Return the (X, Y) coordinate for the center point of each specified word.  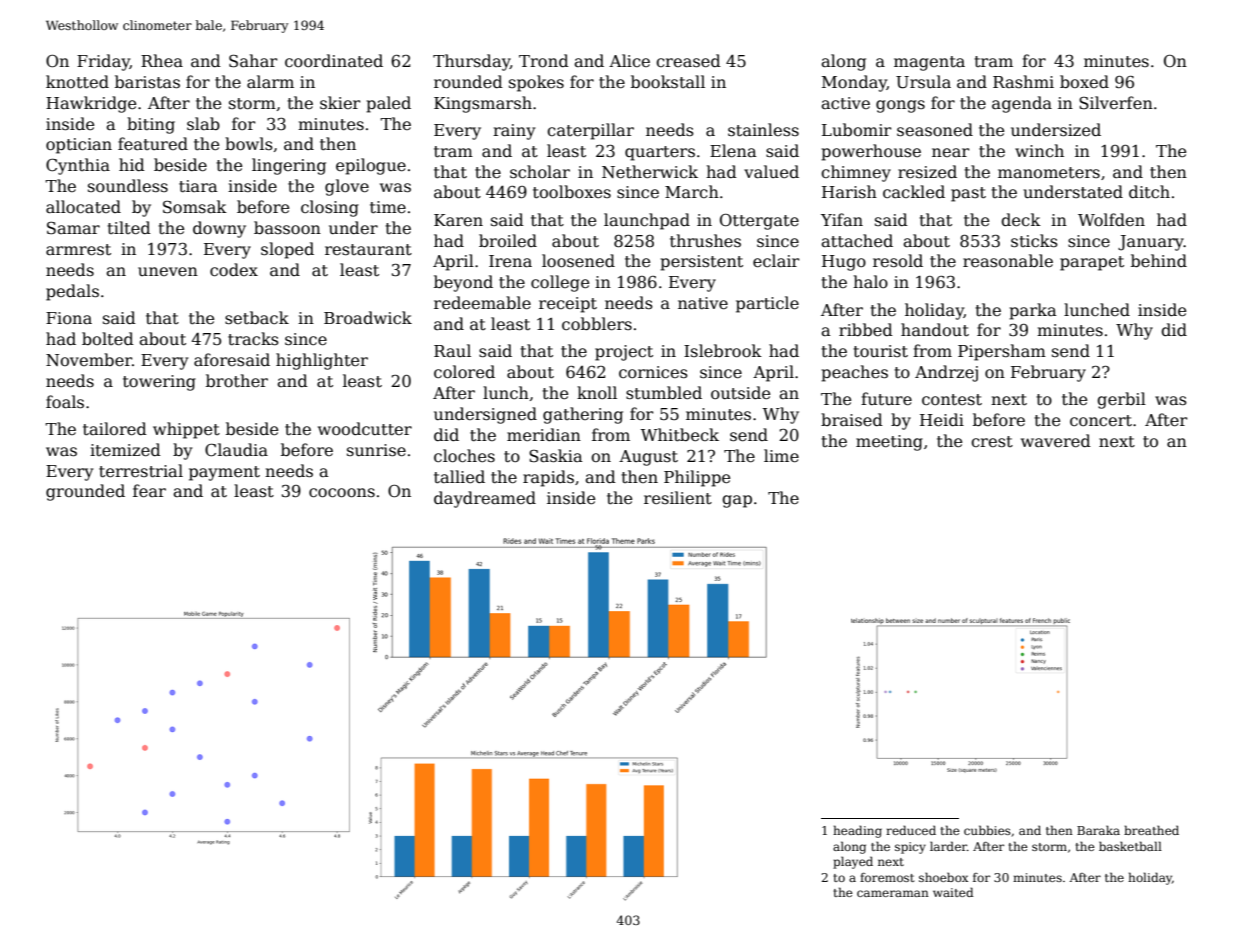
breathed (1151, 830)
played (853, 862)
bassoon (287, 228)
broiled (508, 240)
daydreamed (485, 499)
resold (898, 260)
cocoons (342, 493)
